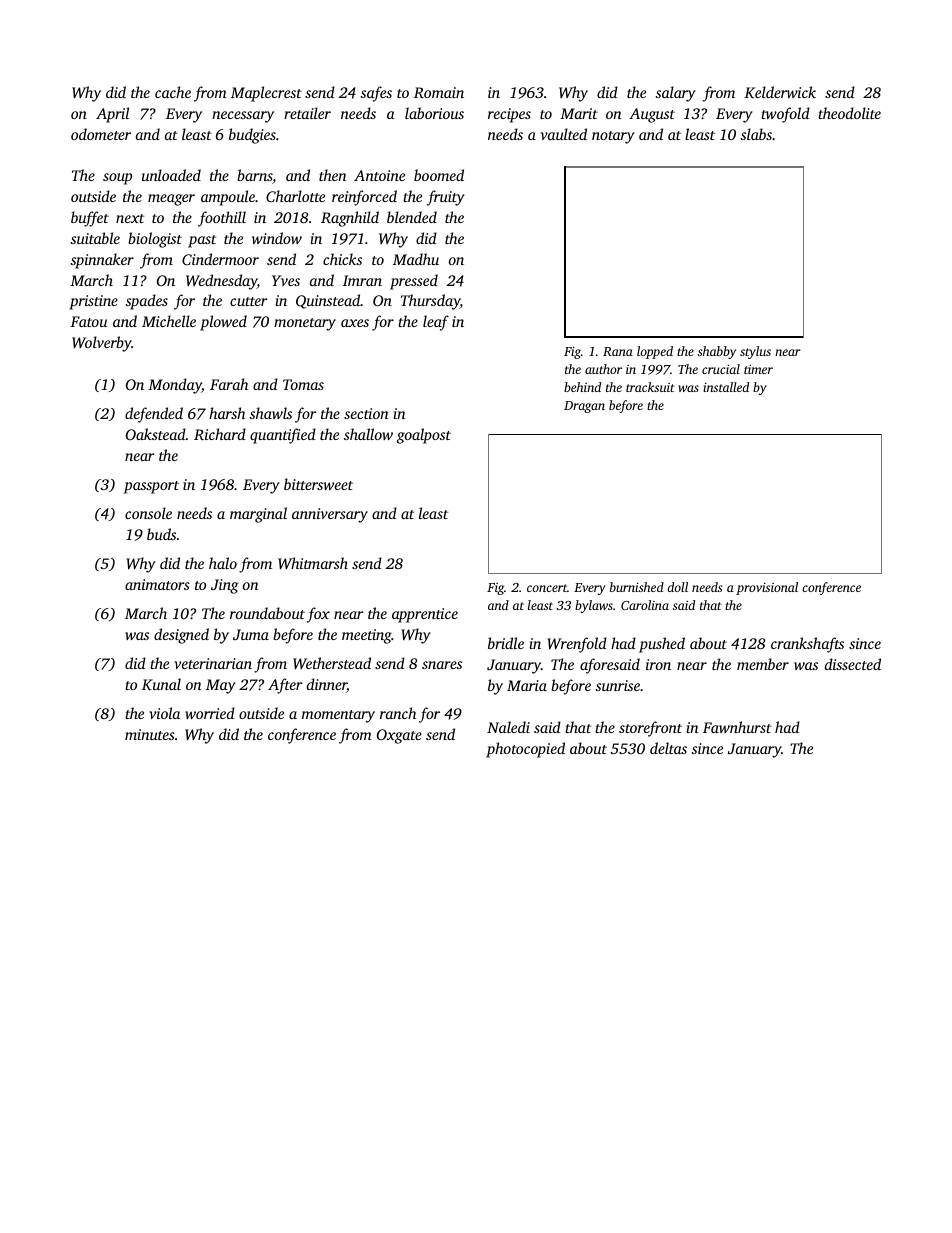 Image resolution: width=952 pixels, height=1233 pixels. Describe the element at coordinates (726, 387) in the page. I see `installed` at that location.
